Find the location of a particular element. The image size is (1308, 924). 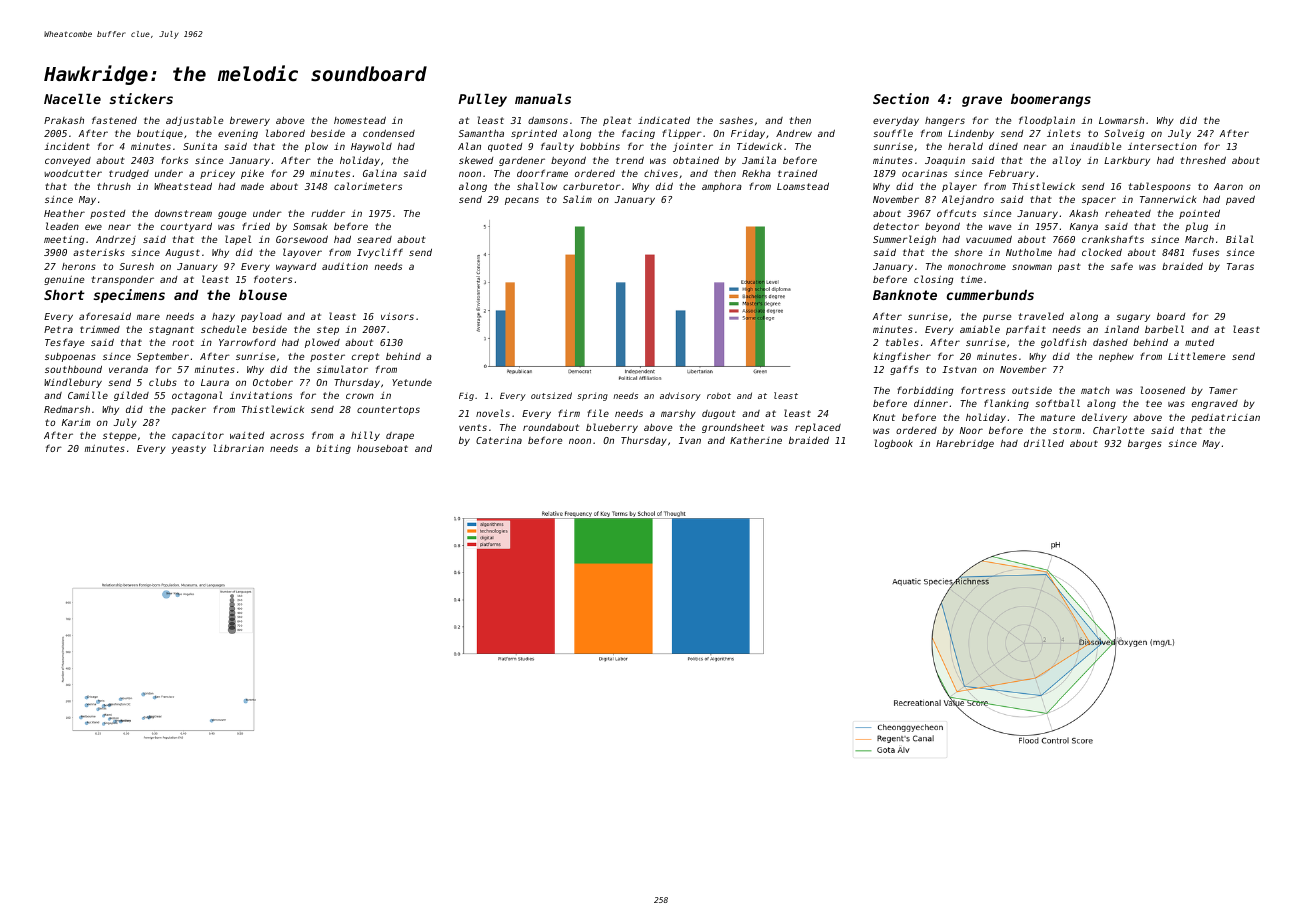

spring is located at coordinates (592, 396).
